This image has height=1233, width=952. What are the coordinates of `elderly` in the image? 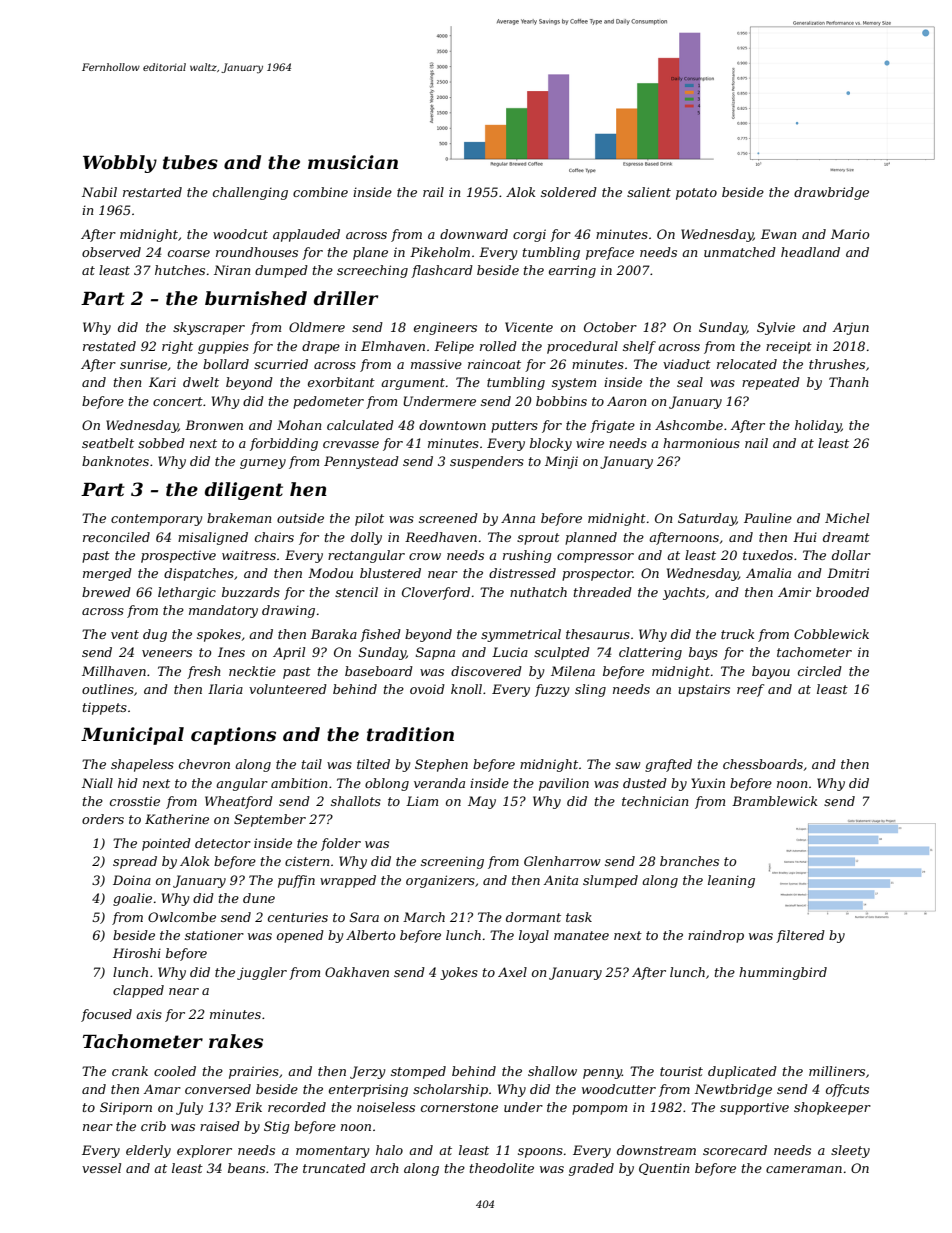 It's located at (148, 1151).
